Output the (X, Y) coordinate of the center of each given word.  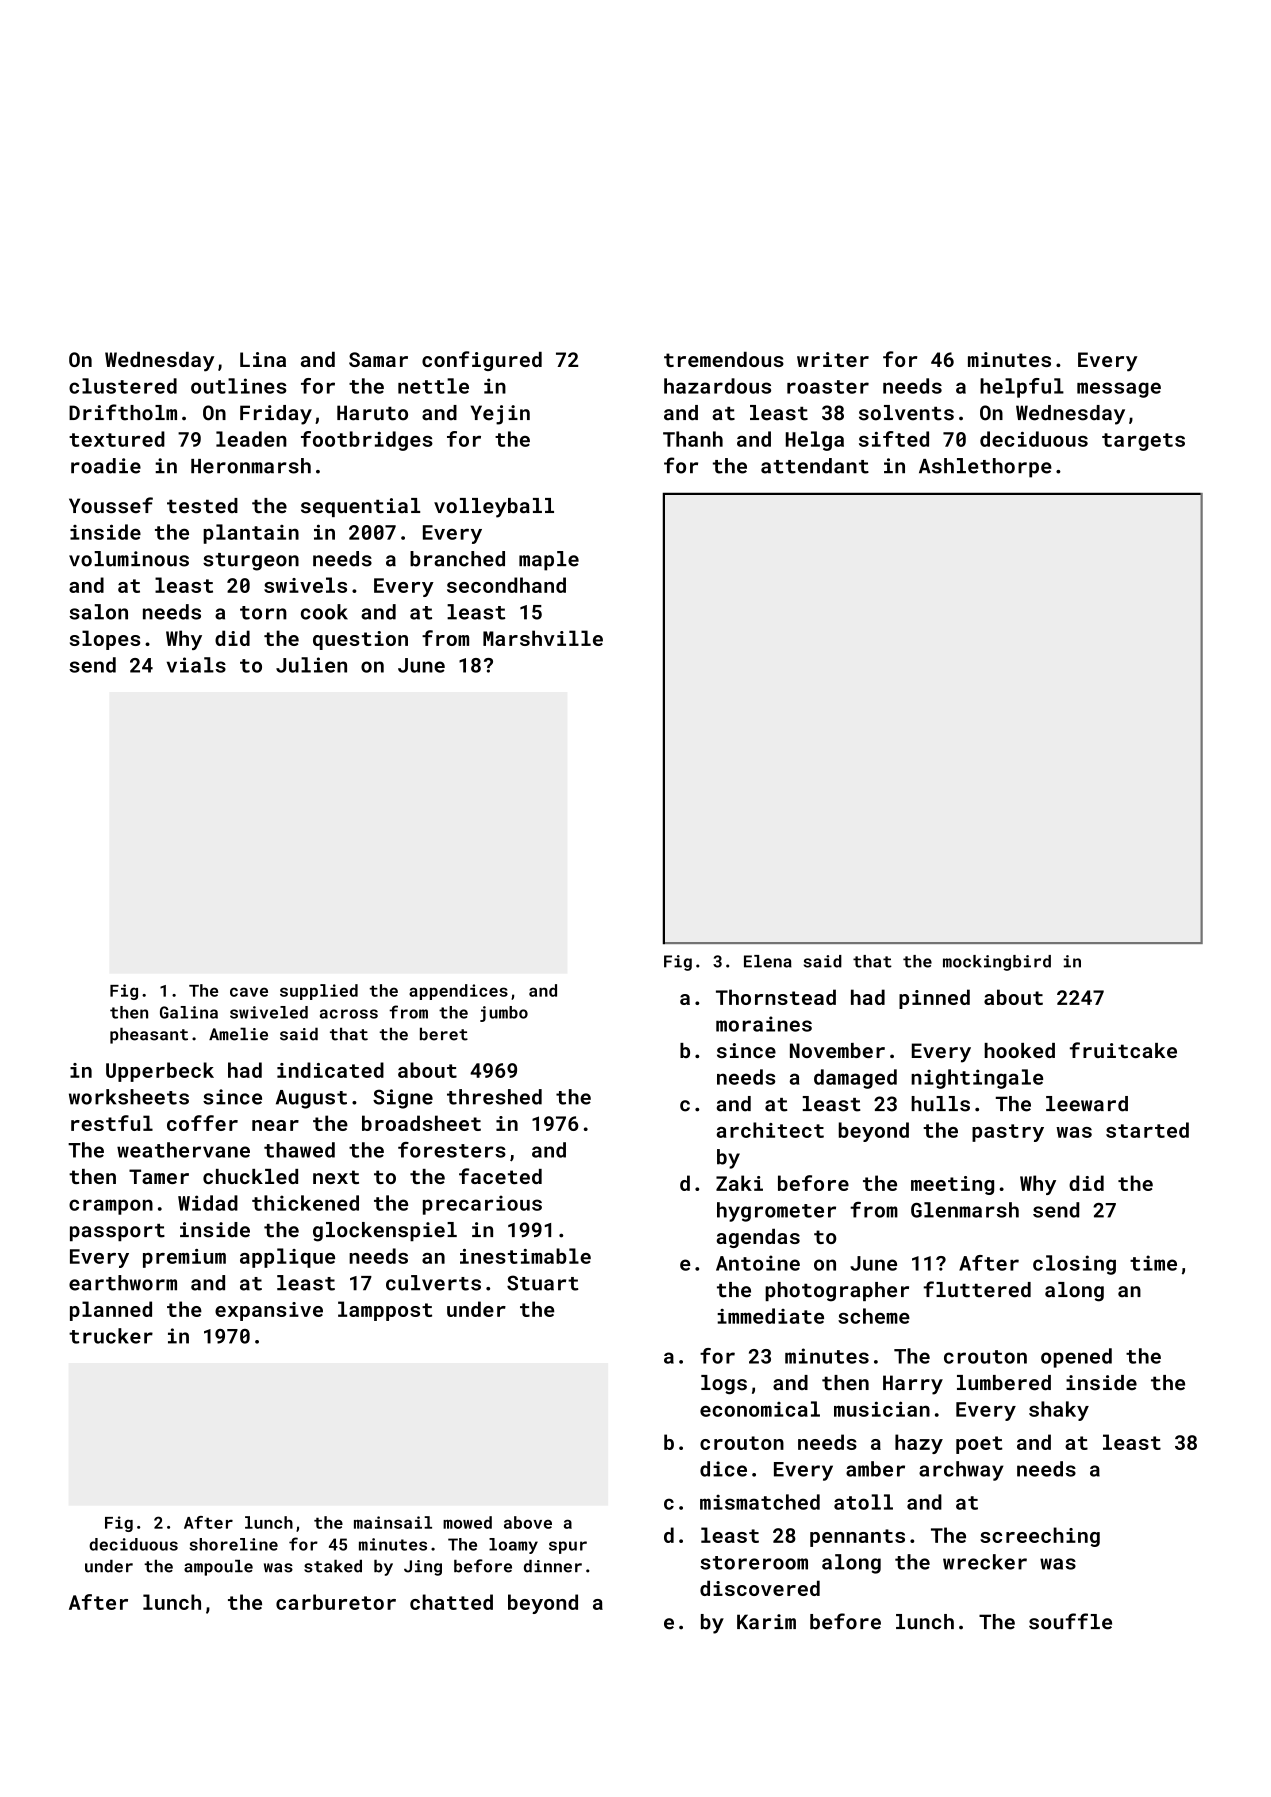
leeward (1087, 1104)
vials (196, 665)
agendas (758, 1238)
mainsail (393, 1522)
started (1147, 1130)
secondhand (506, 585)
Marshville (543, 638)
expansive (269, 1311)
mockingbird (997, 963)
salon (98, 612)
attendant (815, 466)
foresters (452, 1150)
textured (117, 439)
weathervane (183, 1150)
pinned (934, 999)
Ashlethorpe (985, 468)
